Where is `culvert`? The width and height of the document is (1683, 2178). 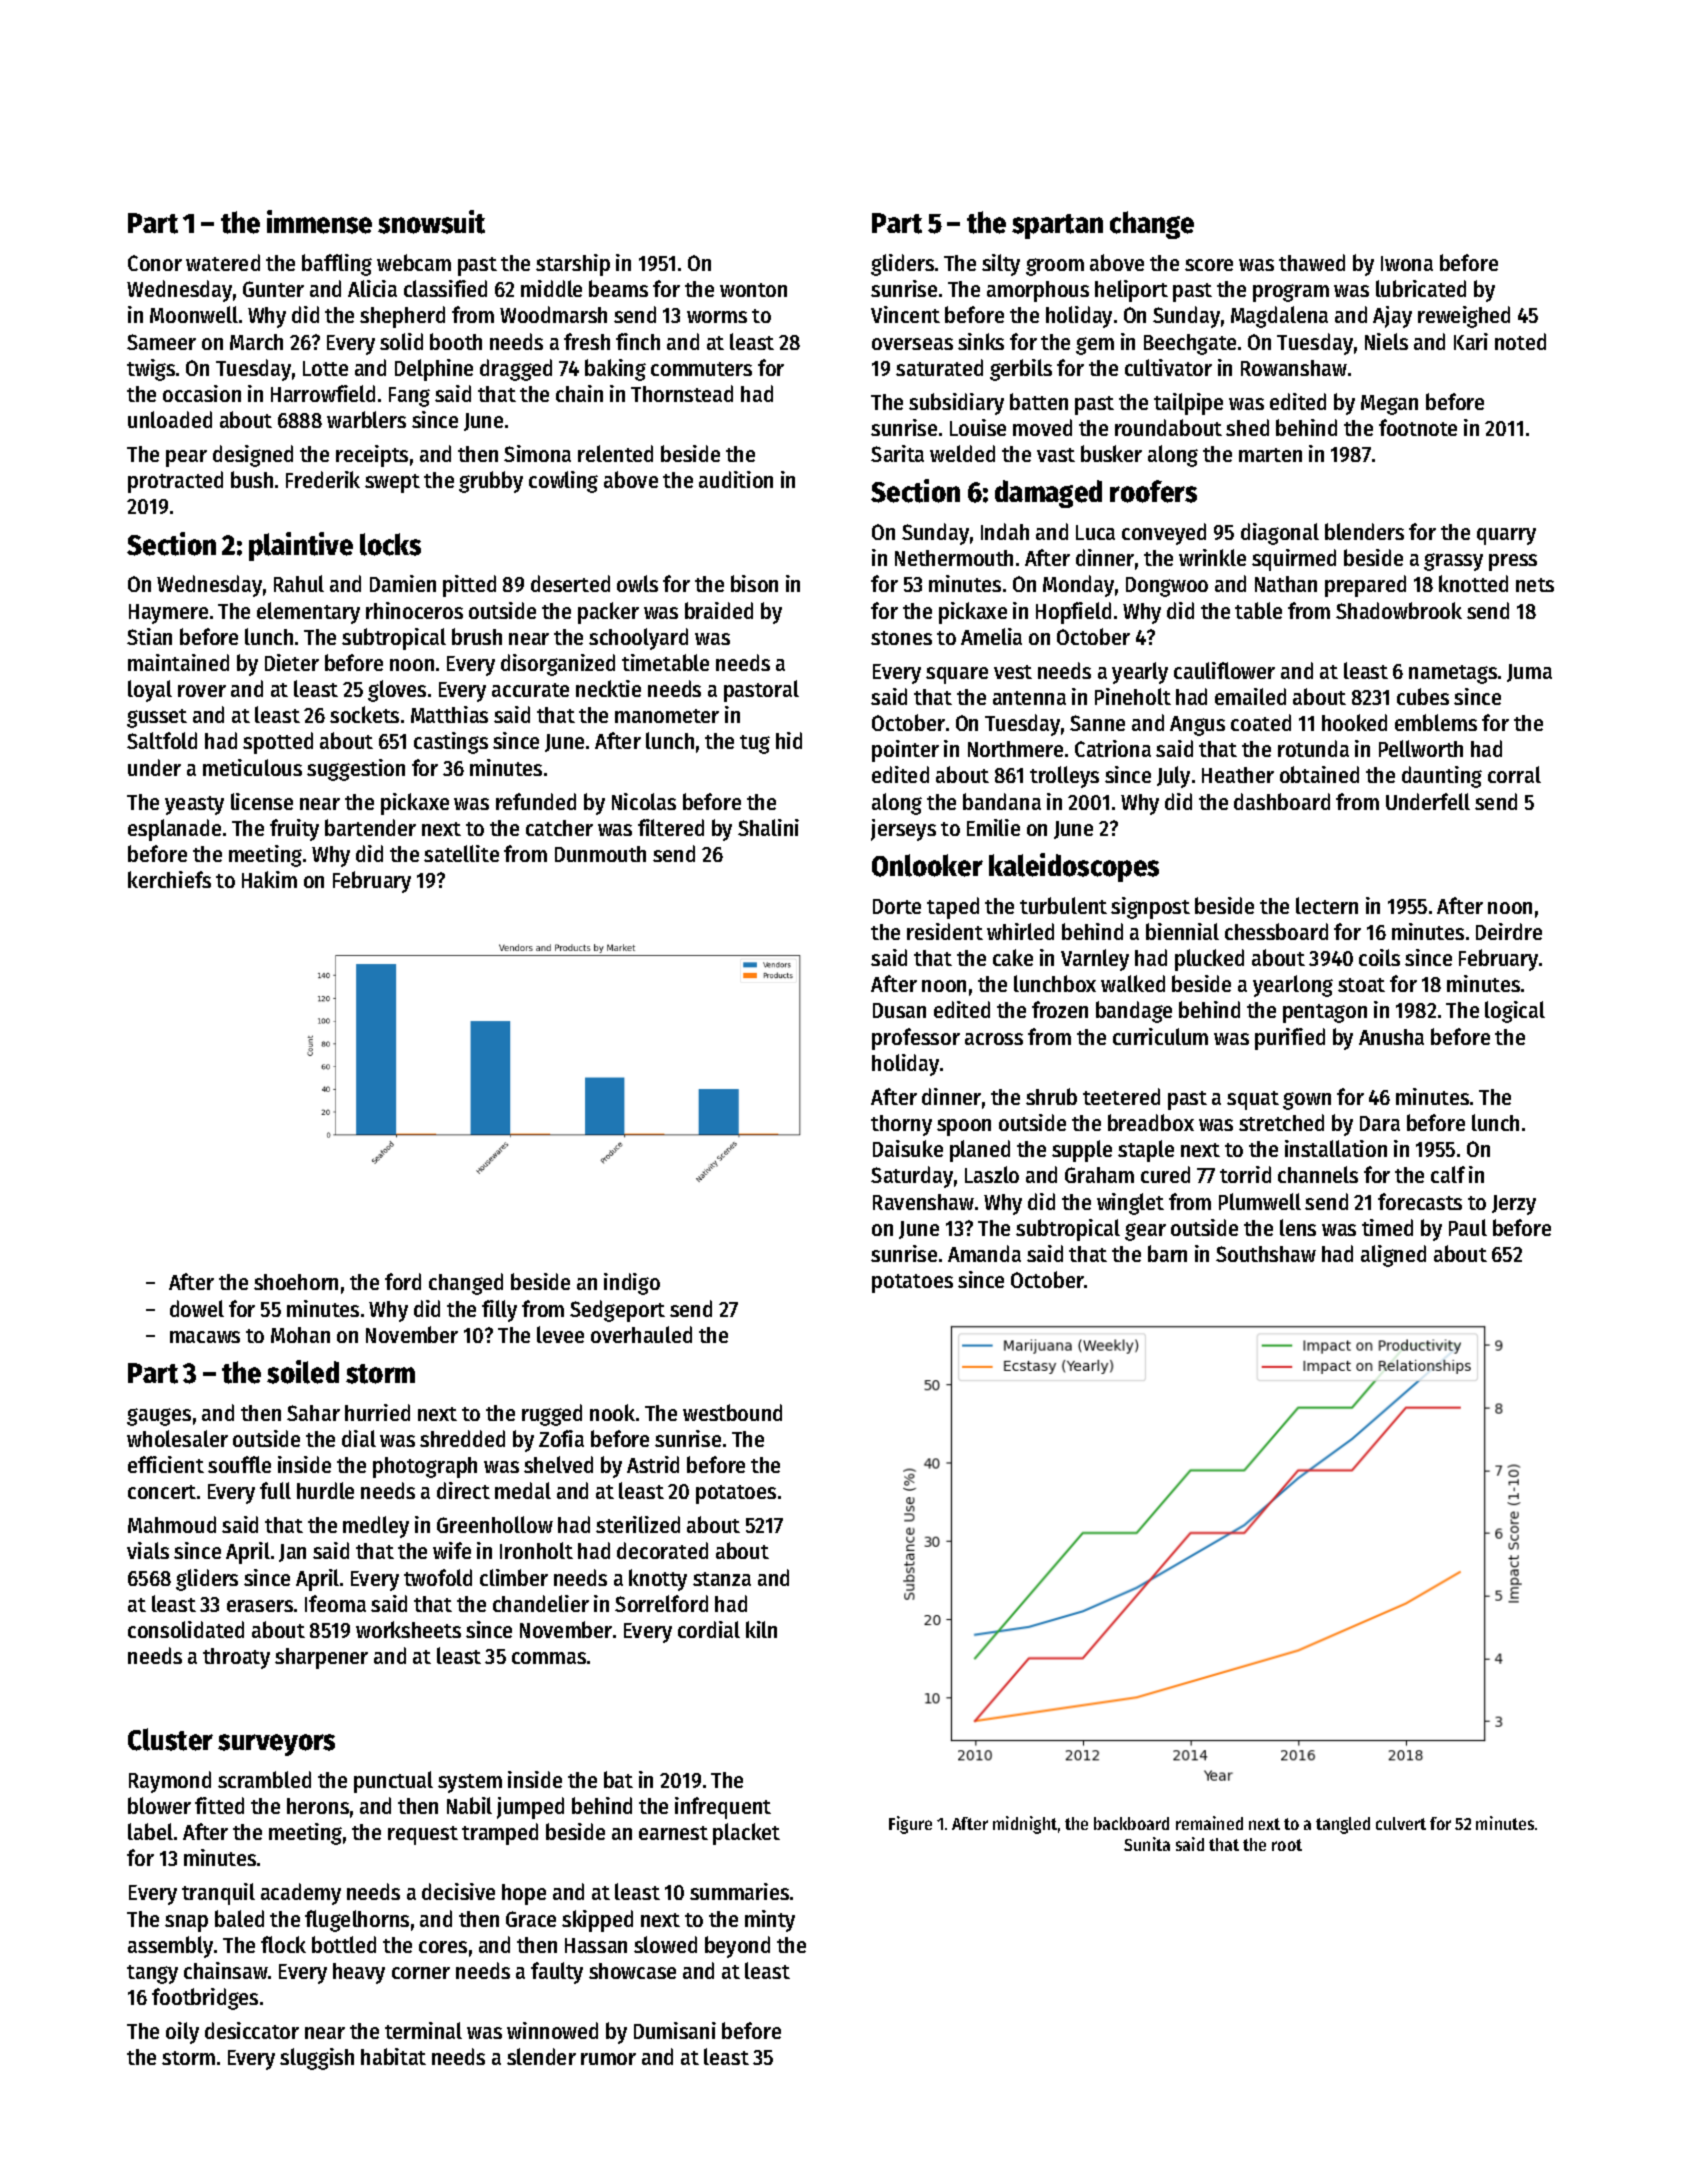
culvert is located at coordinates (1401, 1823).
